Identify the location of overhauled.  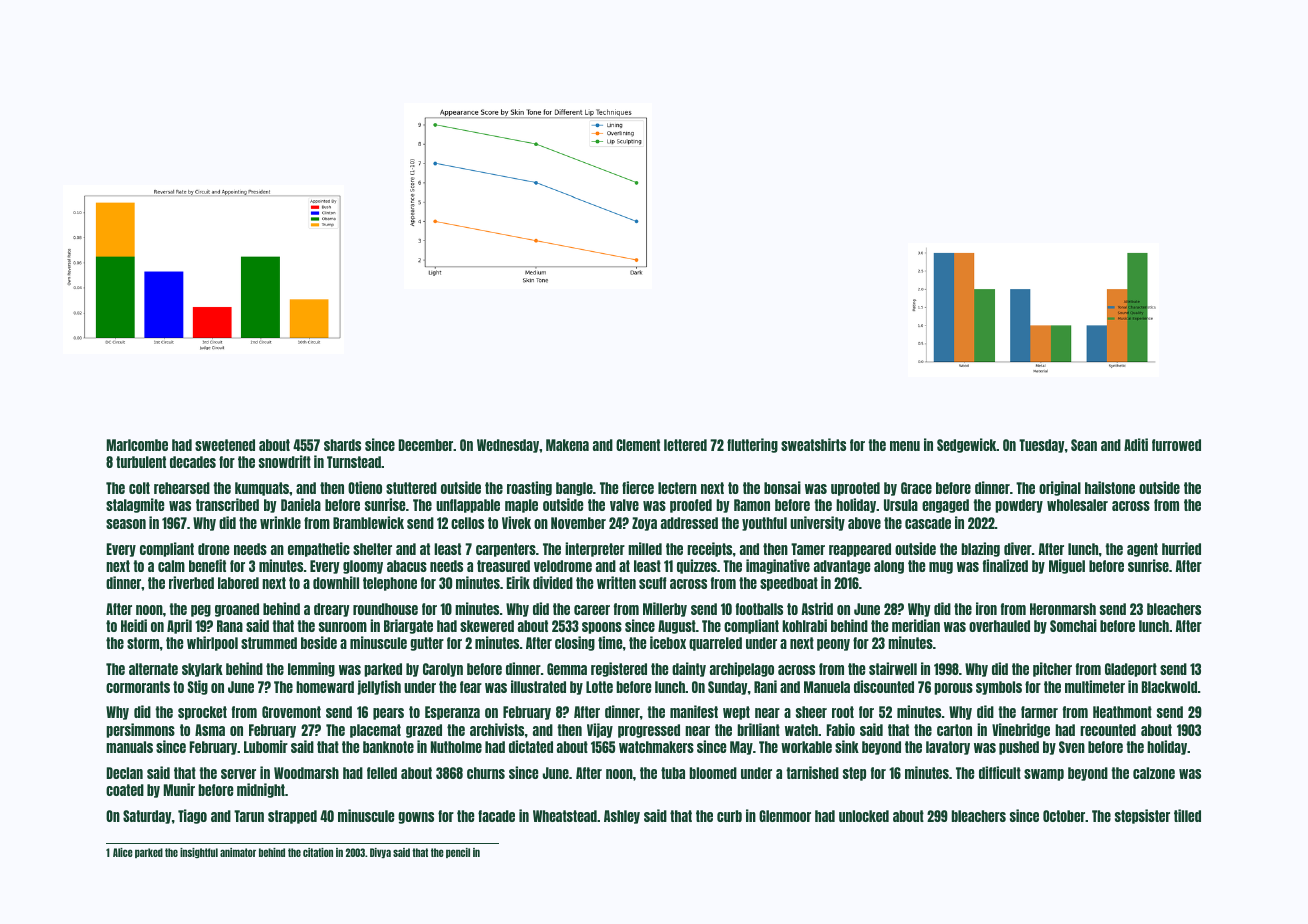
(999, 626).
